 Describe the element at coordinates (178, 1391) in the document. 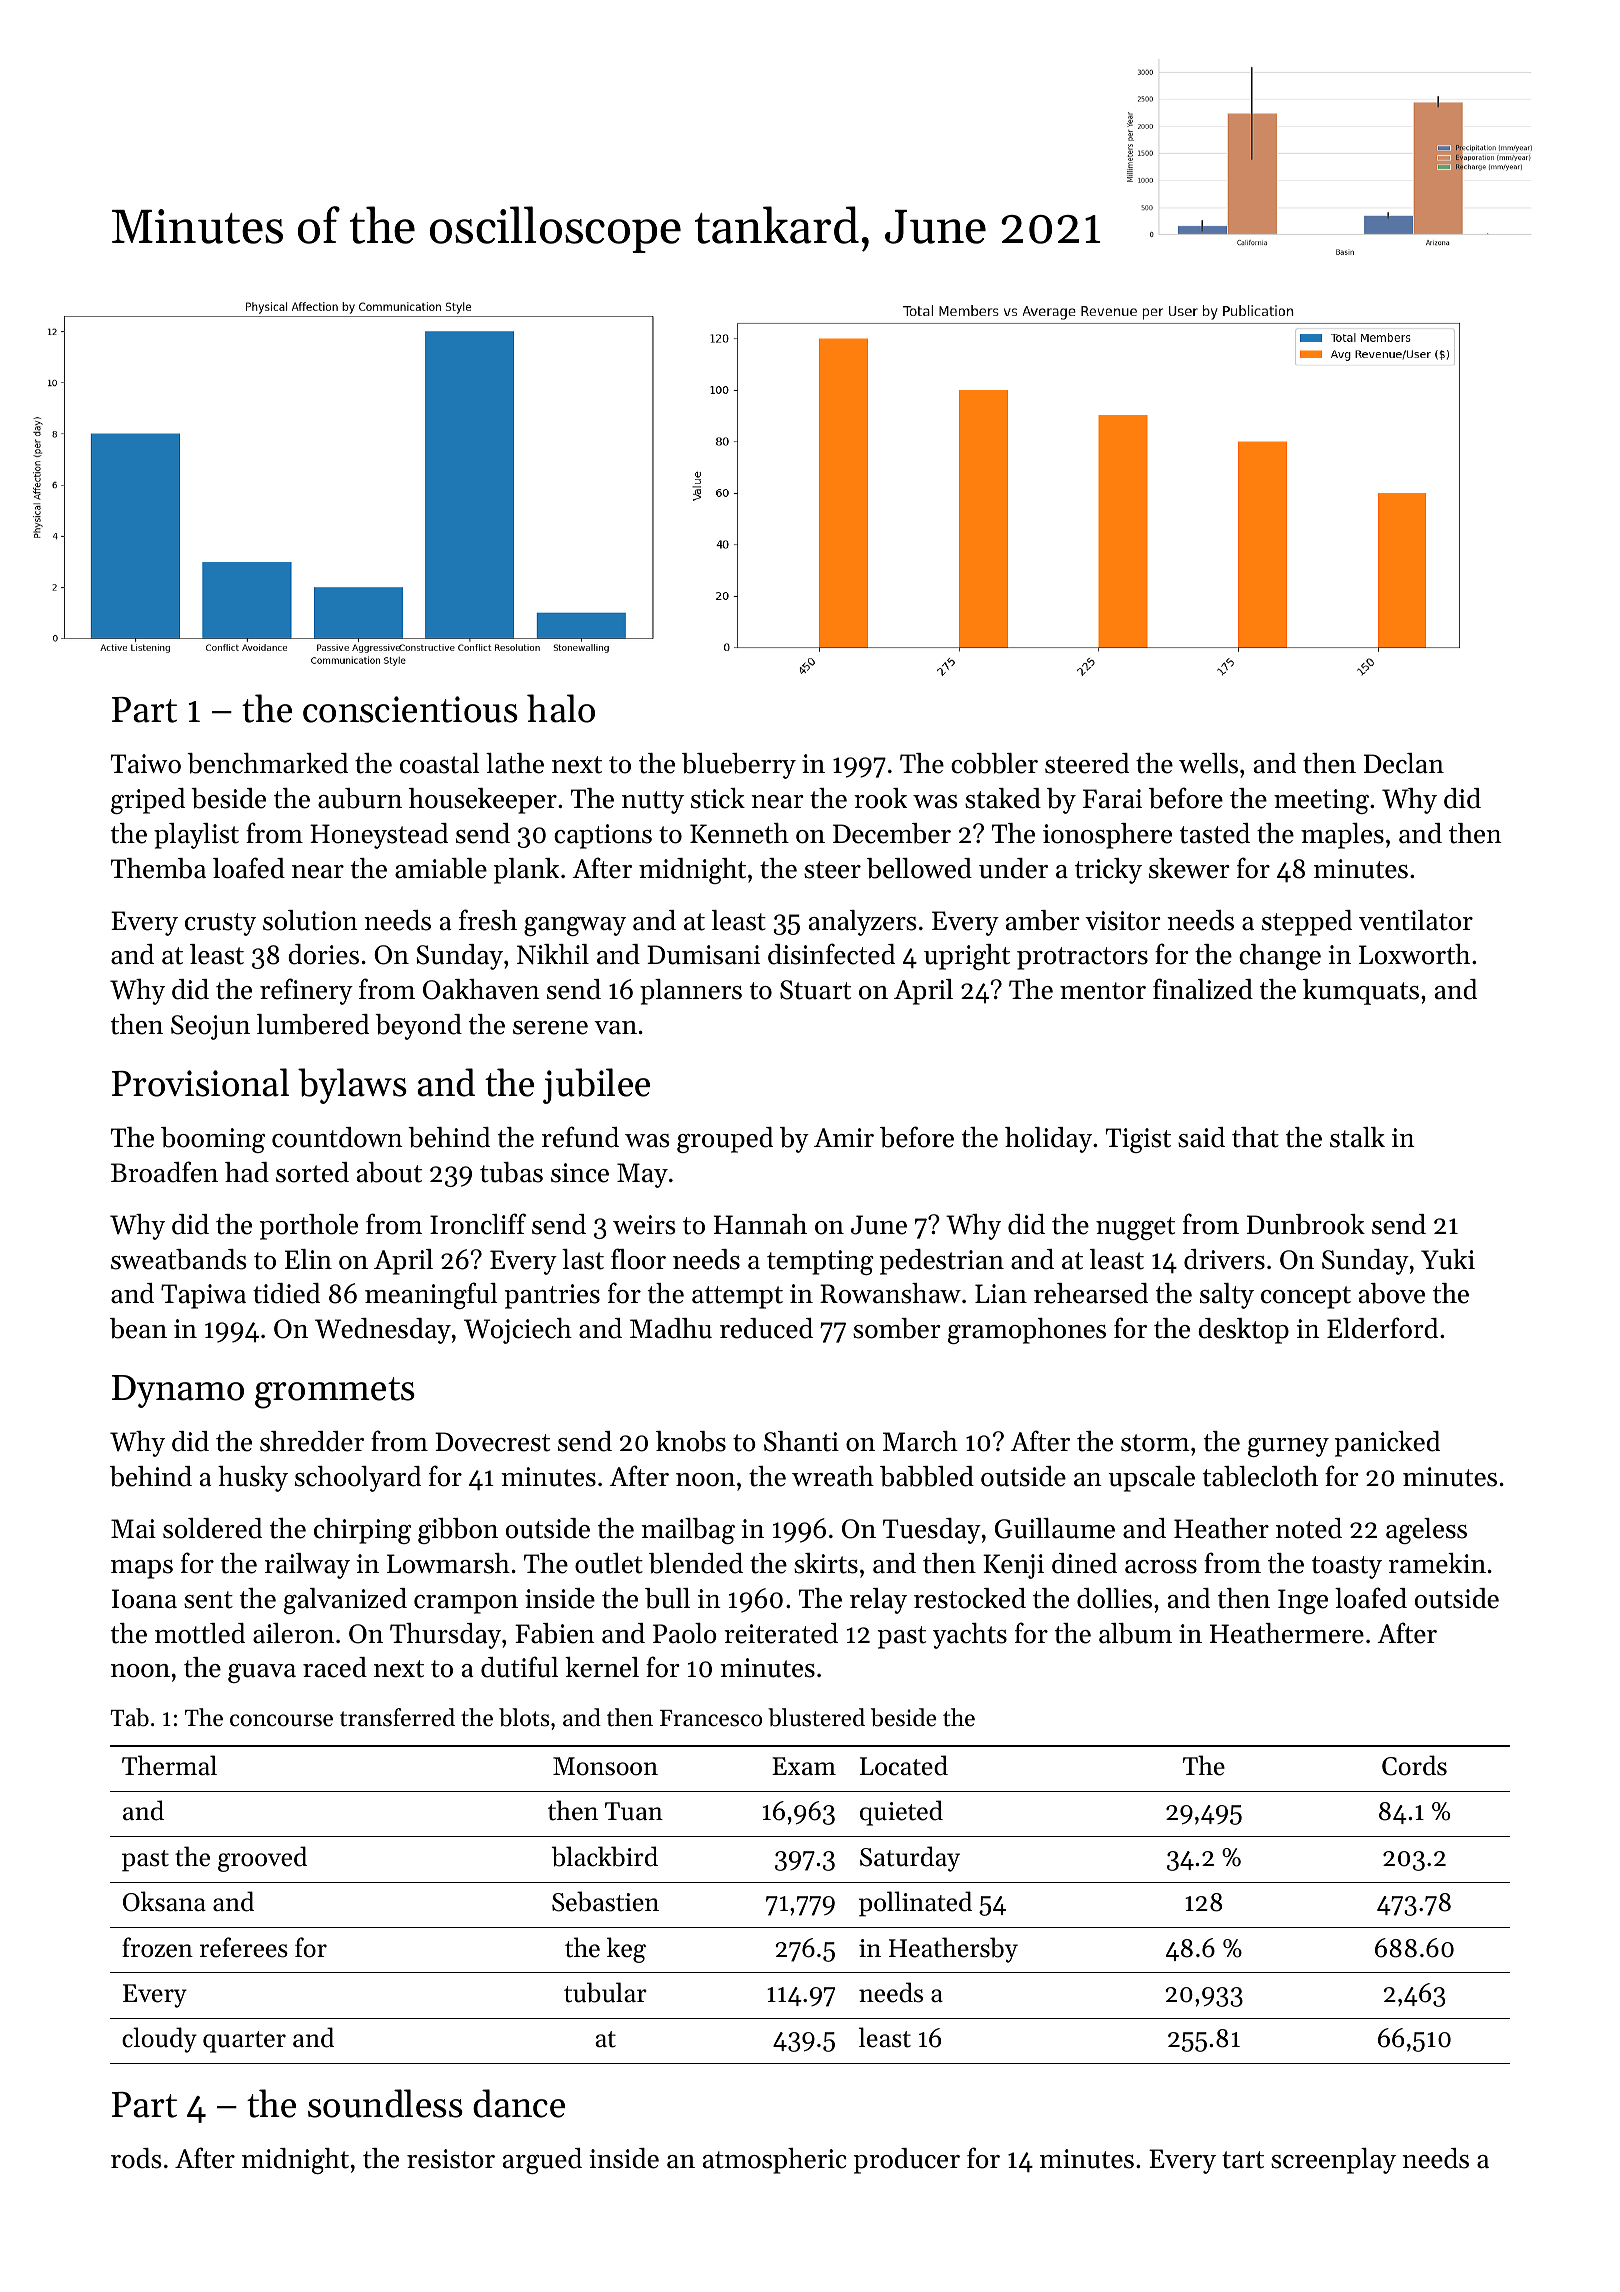

I see `Dynamo` at that location.
